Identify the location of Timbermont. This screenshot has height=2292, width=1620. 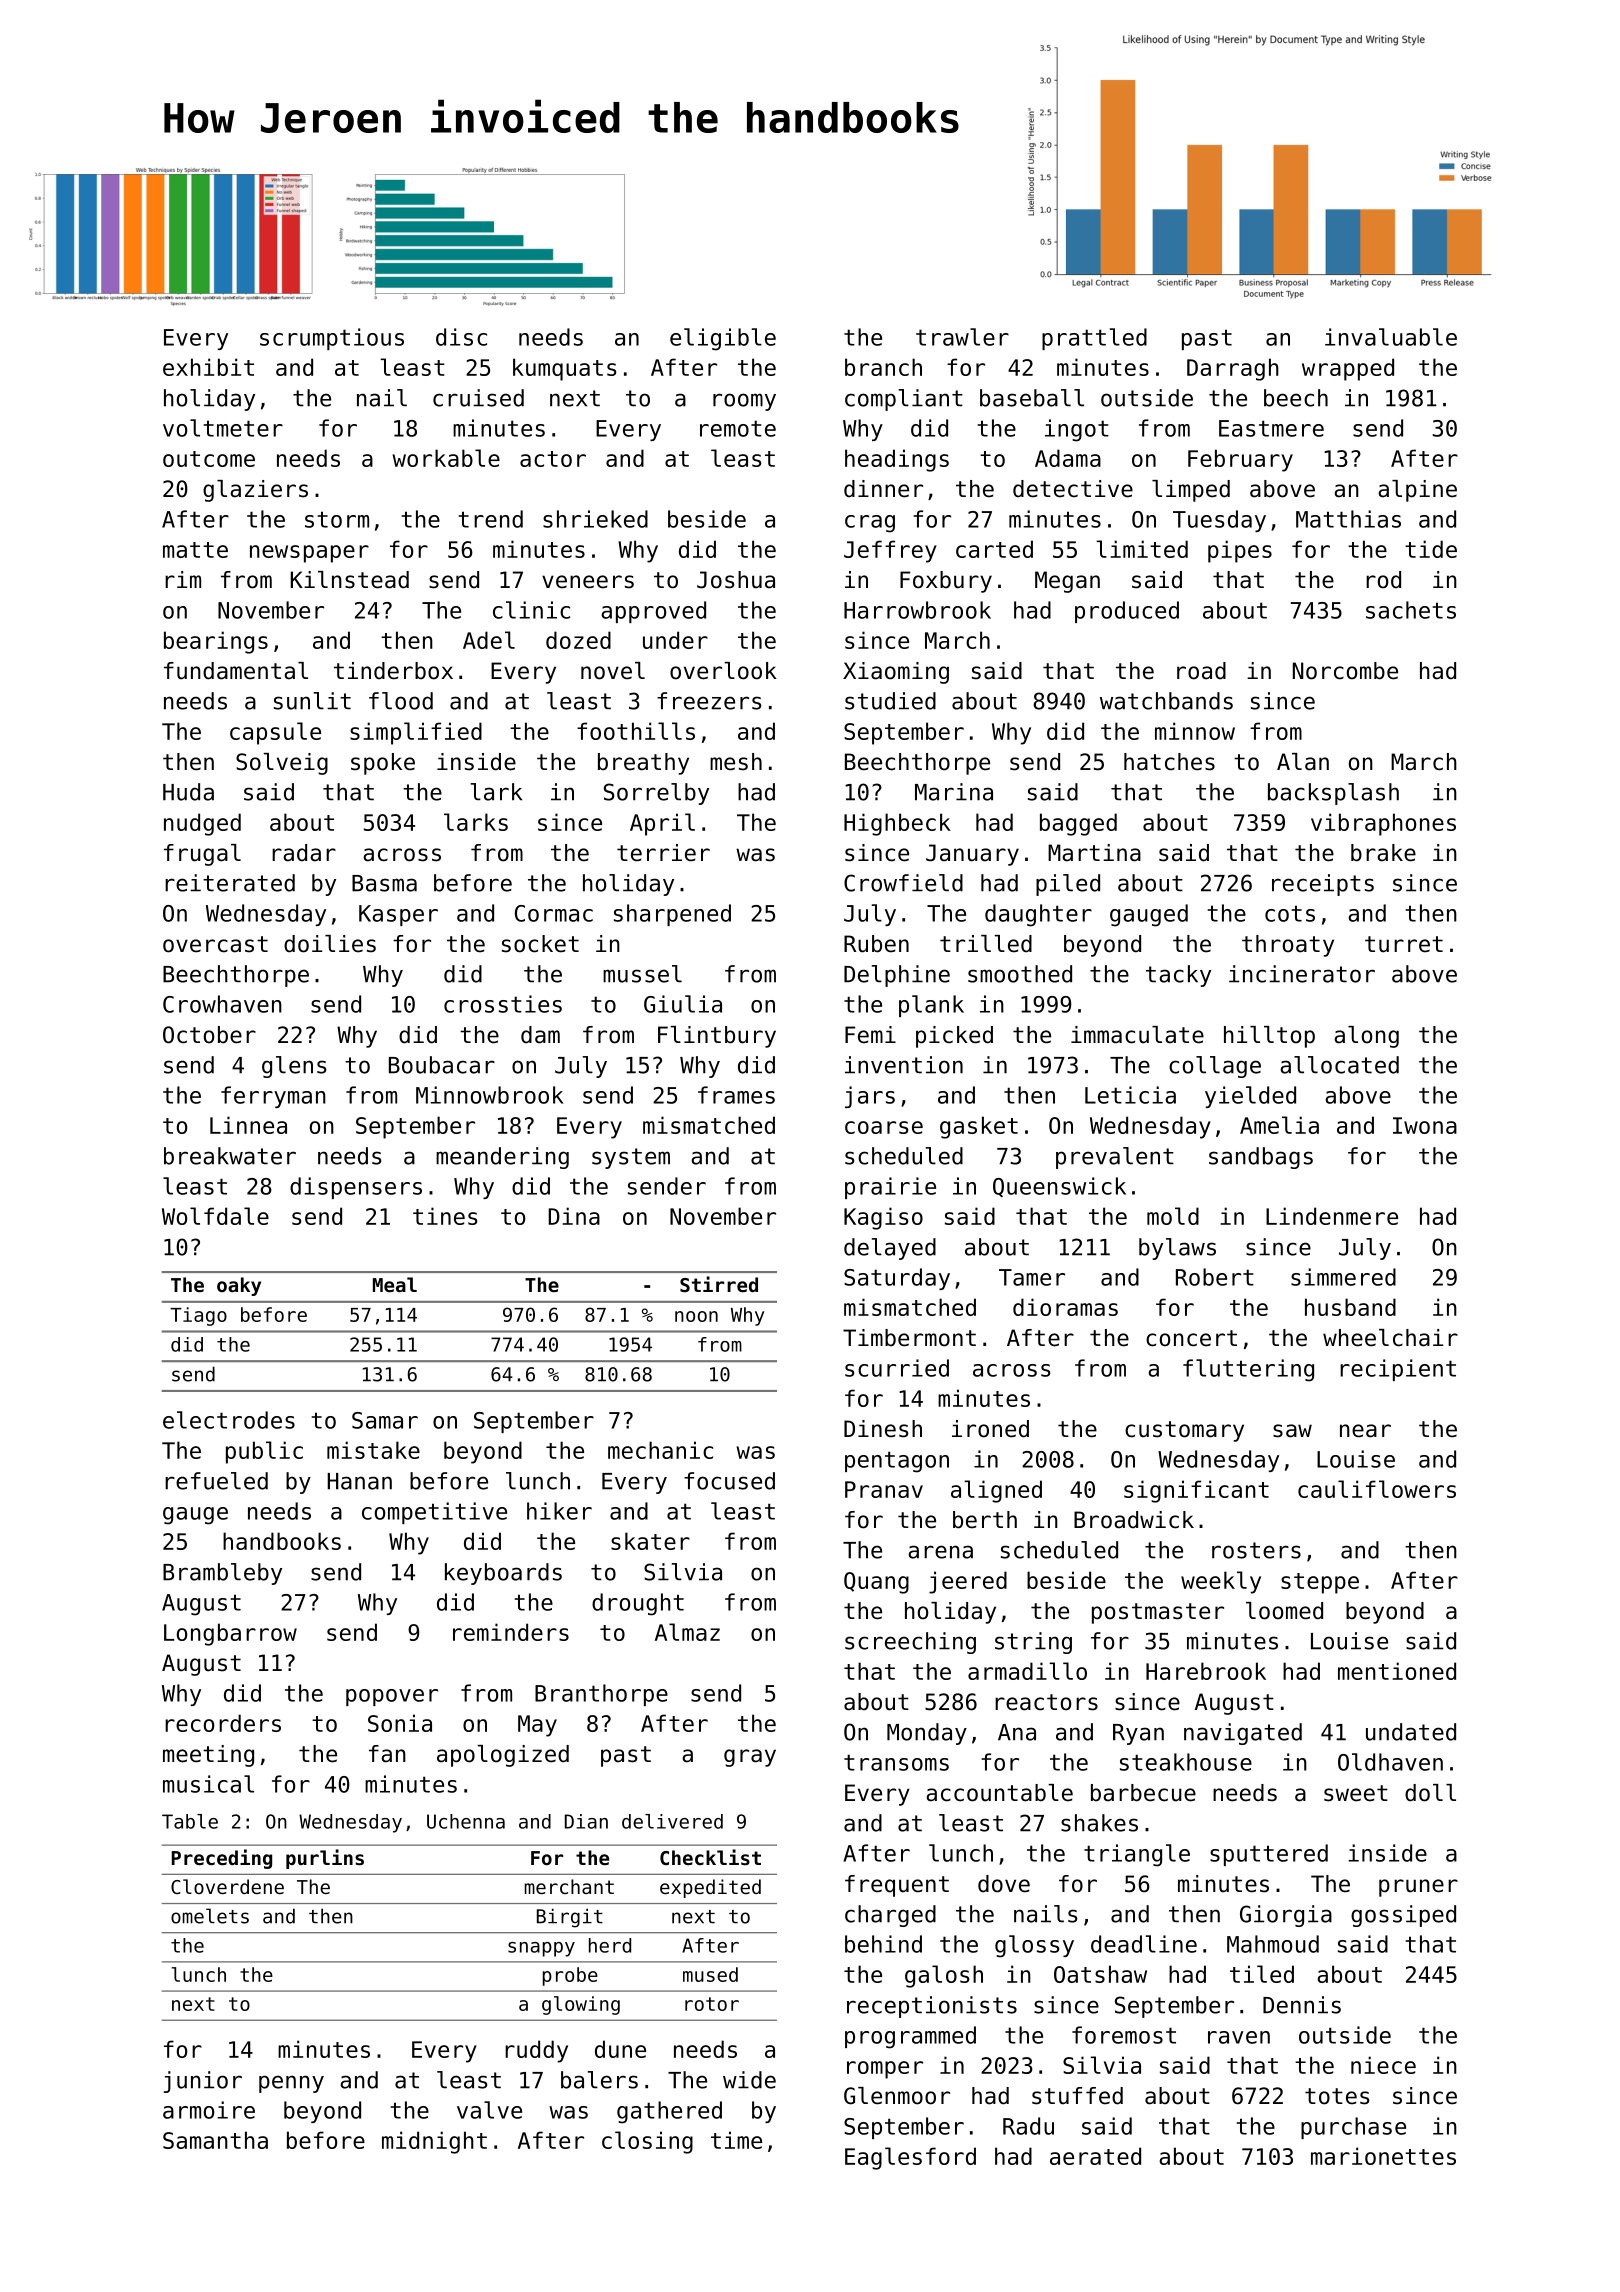
(909, 1338).
